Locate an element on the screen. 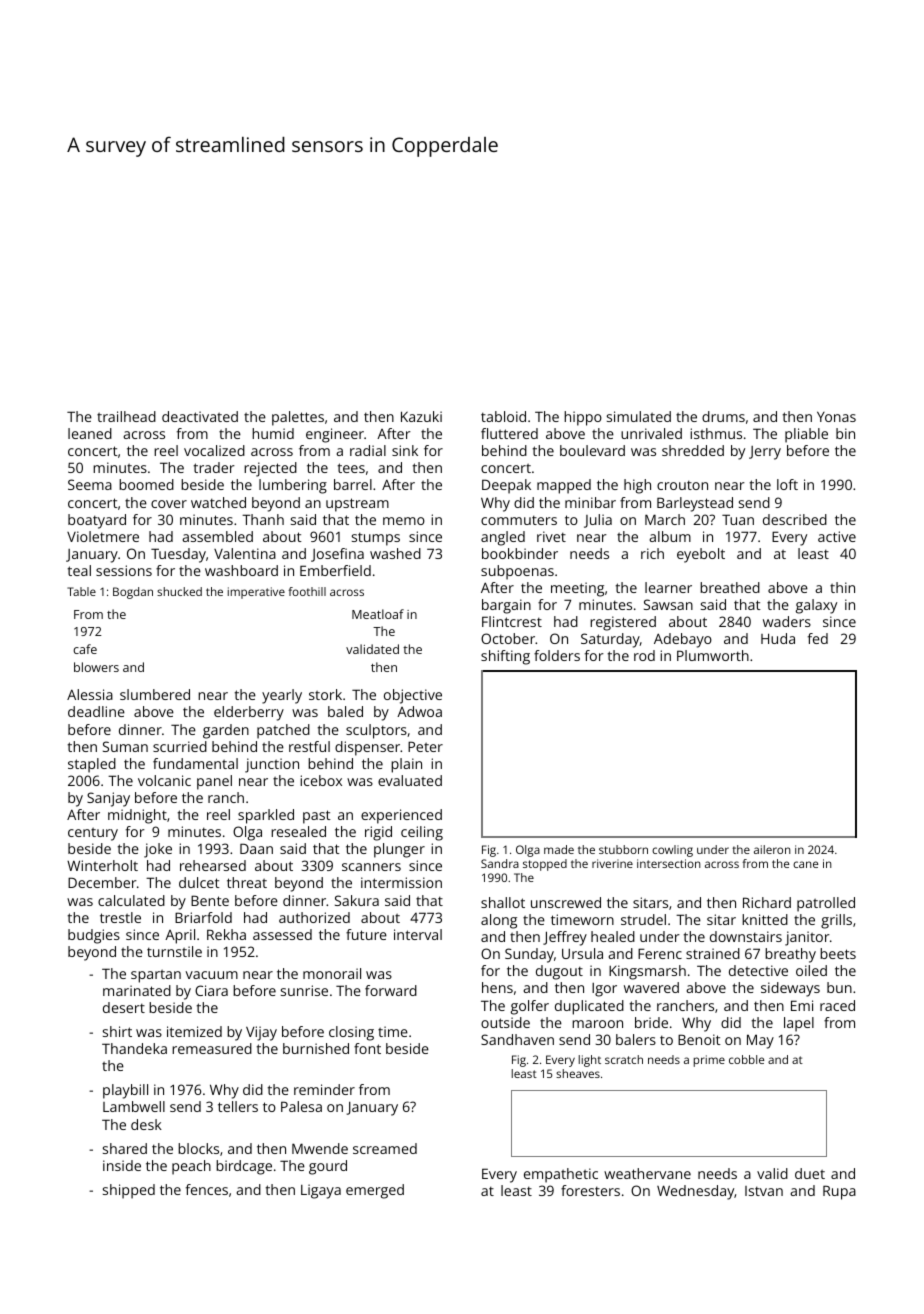  thin is located at coordinates (842, 587).
